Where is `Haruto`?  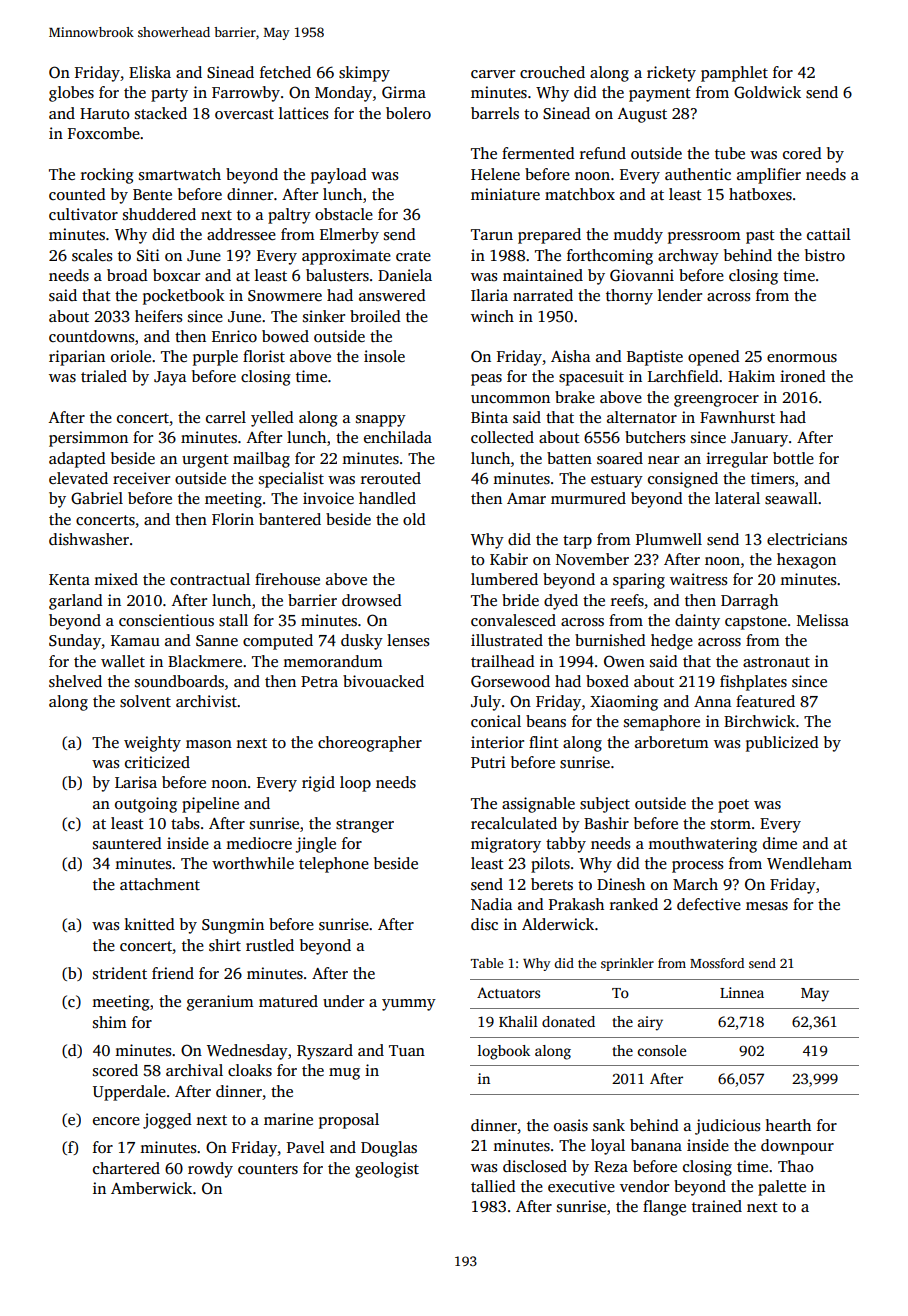 Haruto is located at coordinates (105, 113).
